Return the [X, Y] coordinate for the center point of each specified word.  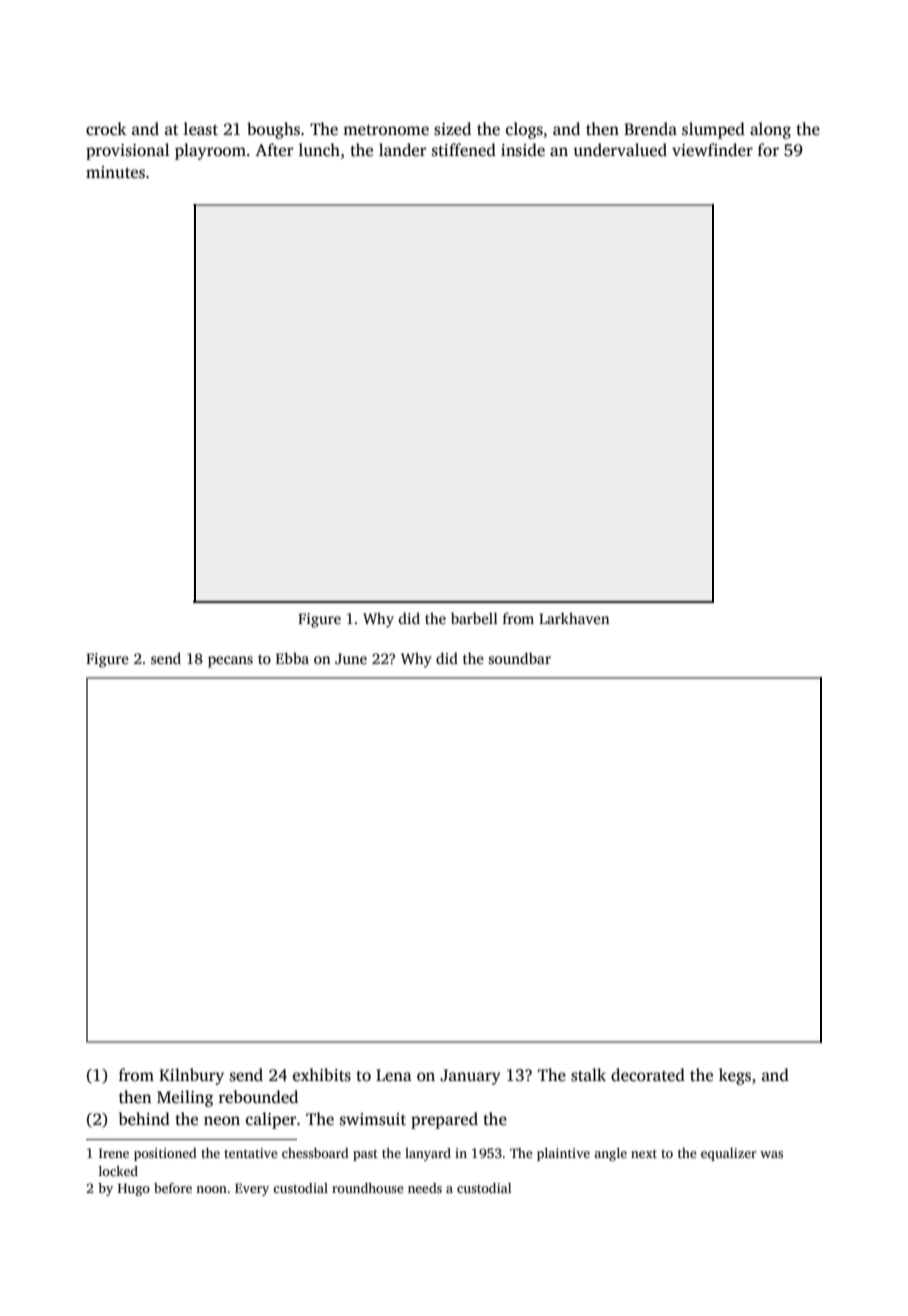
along [770, 130]
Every [252, 1189]
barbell [474, 618]
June [351, 658]
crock [106, 129]
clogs [524, 130]
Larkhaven [574, 618]
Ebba [292, 658]
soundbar [519, 658]
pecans [230, 662]
